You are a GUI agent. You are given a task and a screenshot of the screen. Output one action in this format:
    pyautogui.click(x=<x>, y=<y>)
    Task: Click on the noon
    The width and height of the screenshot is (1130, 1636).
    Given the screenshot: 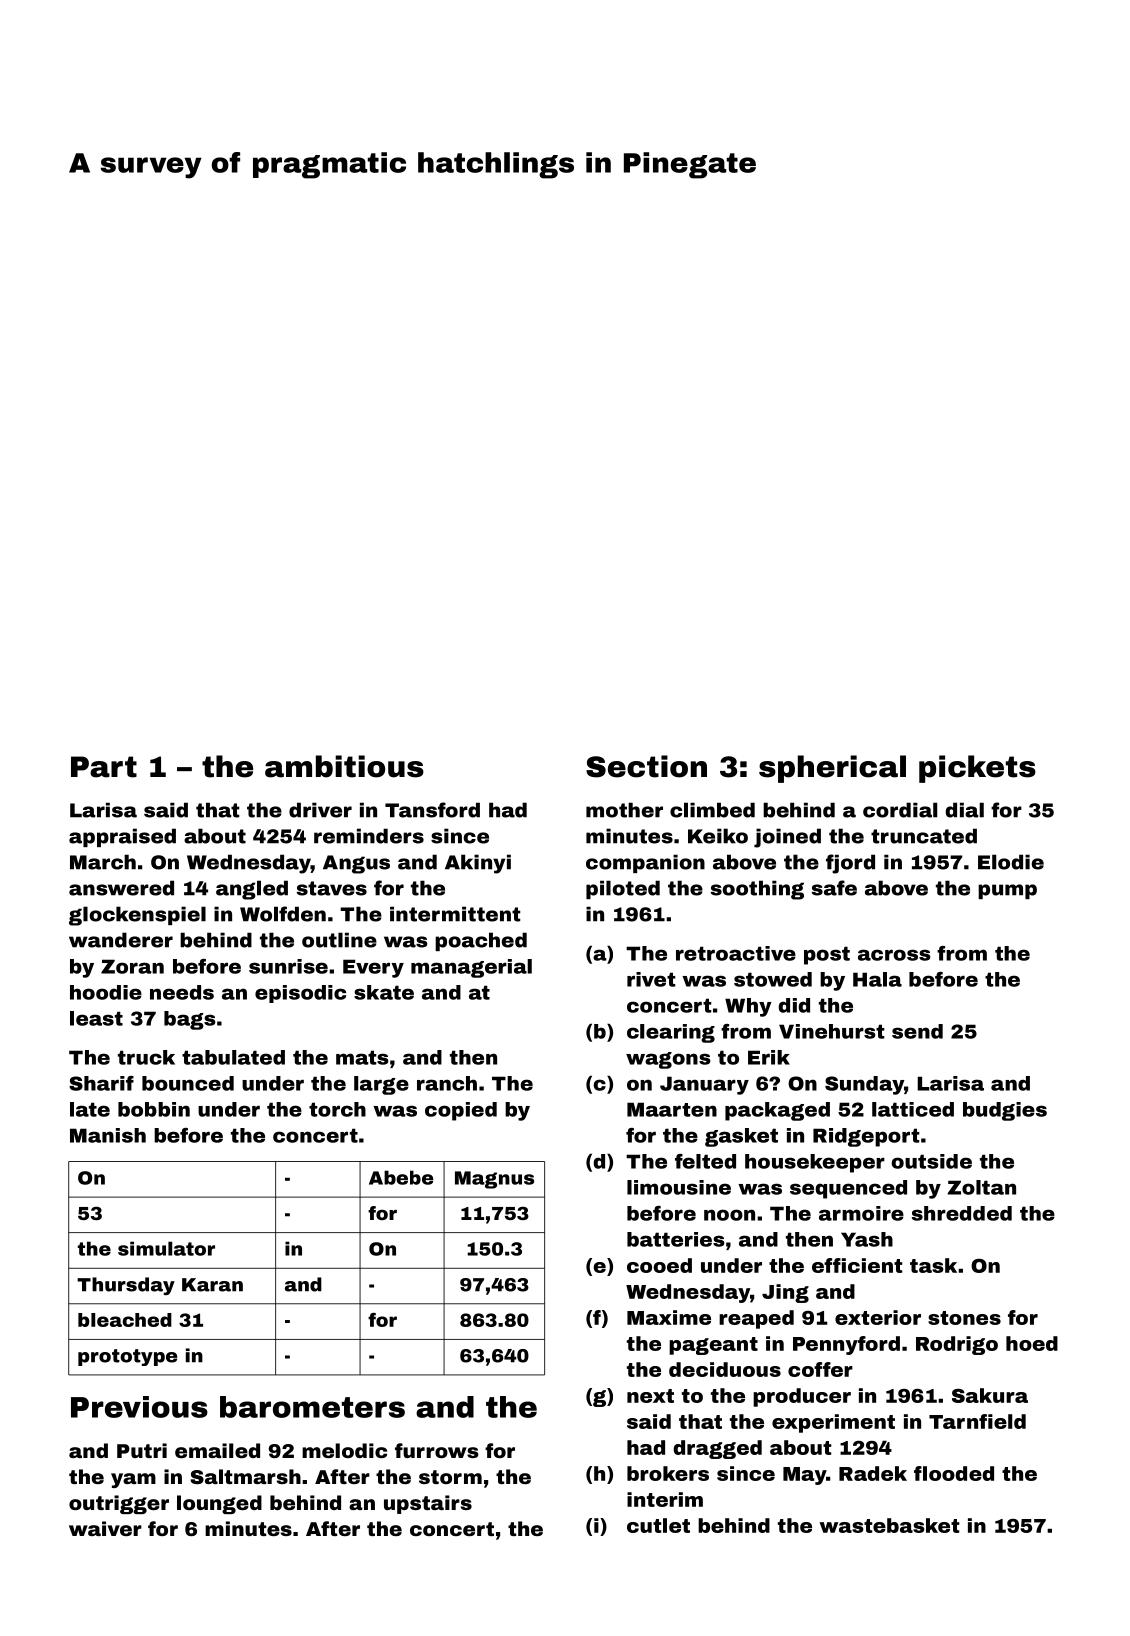 What is the action you would take?
    pyautogui.click(x=729, y=1215)
